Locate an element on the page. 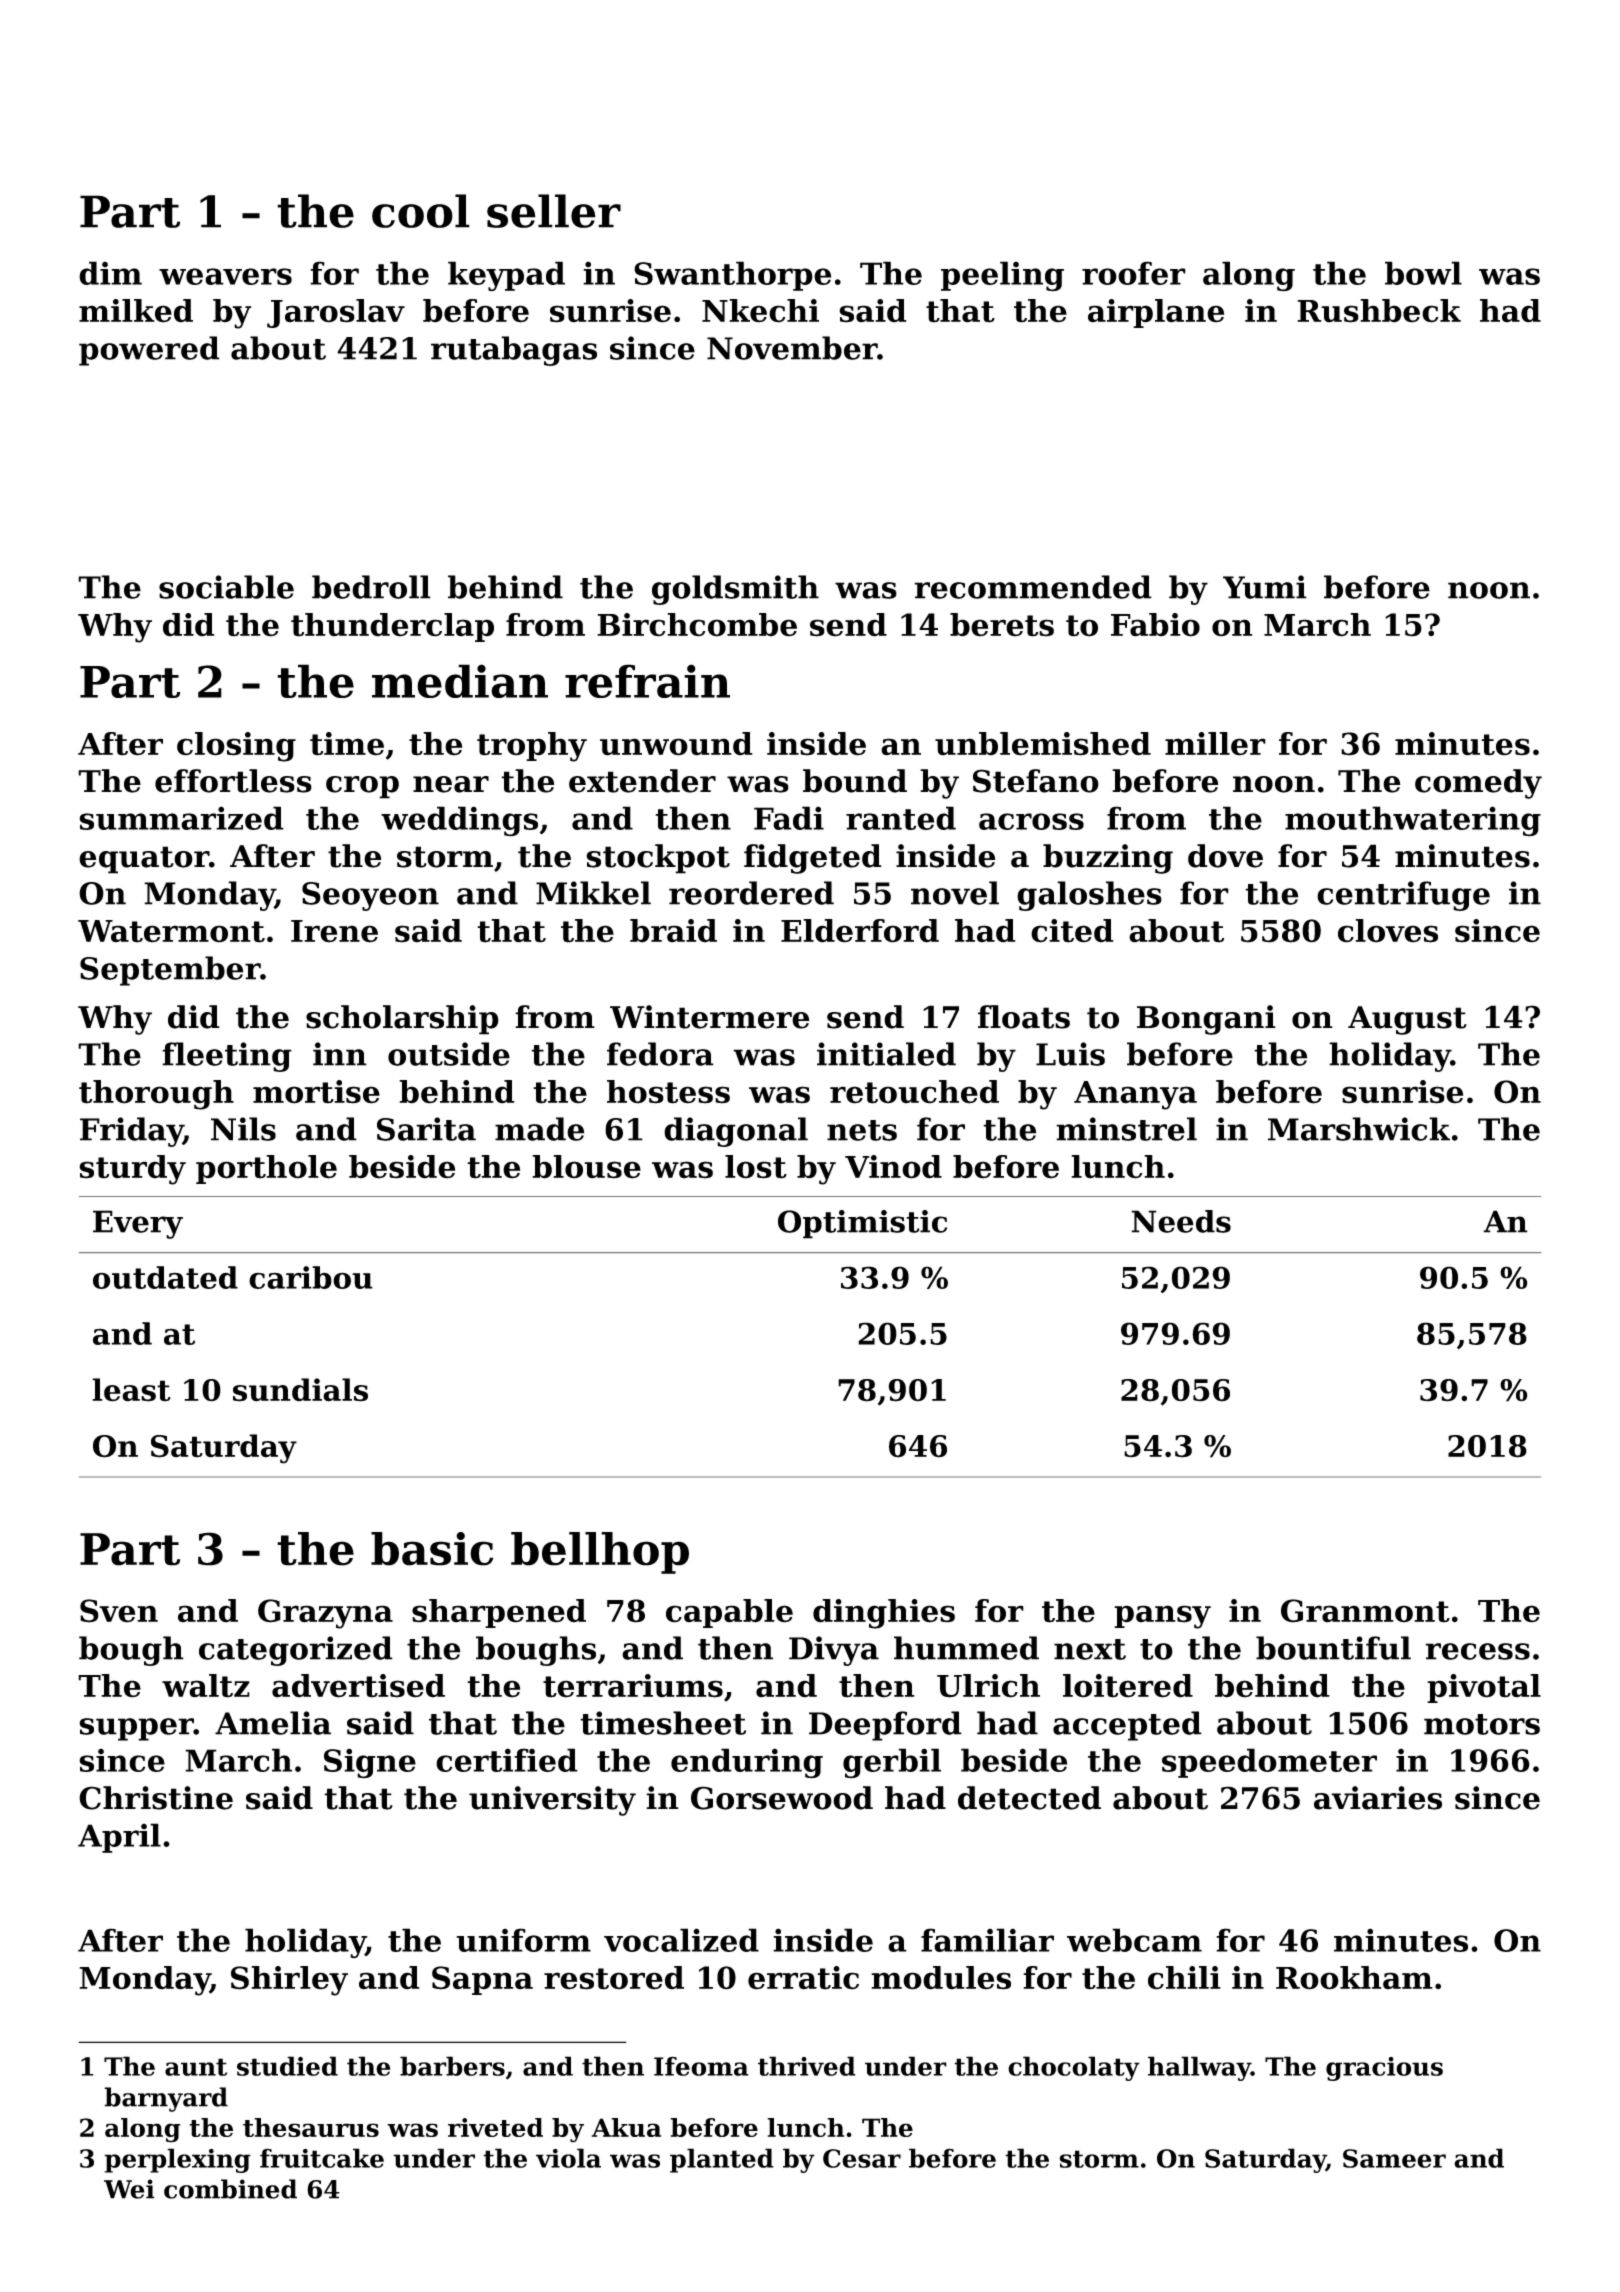 The width and height of the page is (1620, 2292). Gorsewood is located at coordinates (782, 1798).
